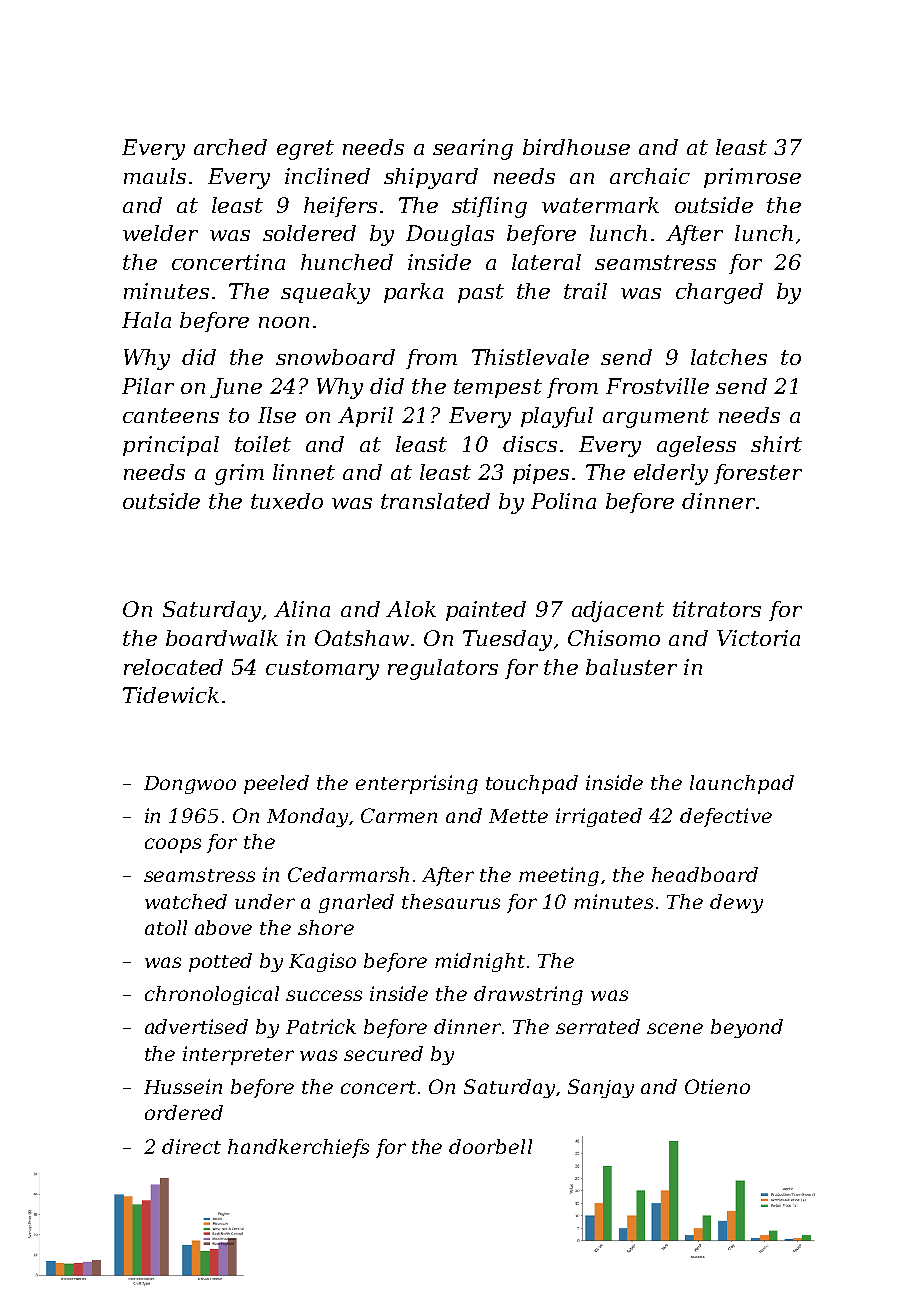 Image resolution: width=924 pixels, height=1311 pixels. Describe the element at coordinates (736, 903) in the image. I see `dewy` at that location.
